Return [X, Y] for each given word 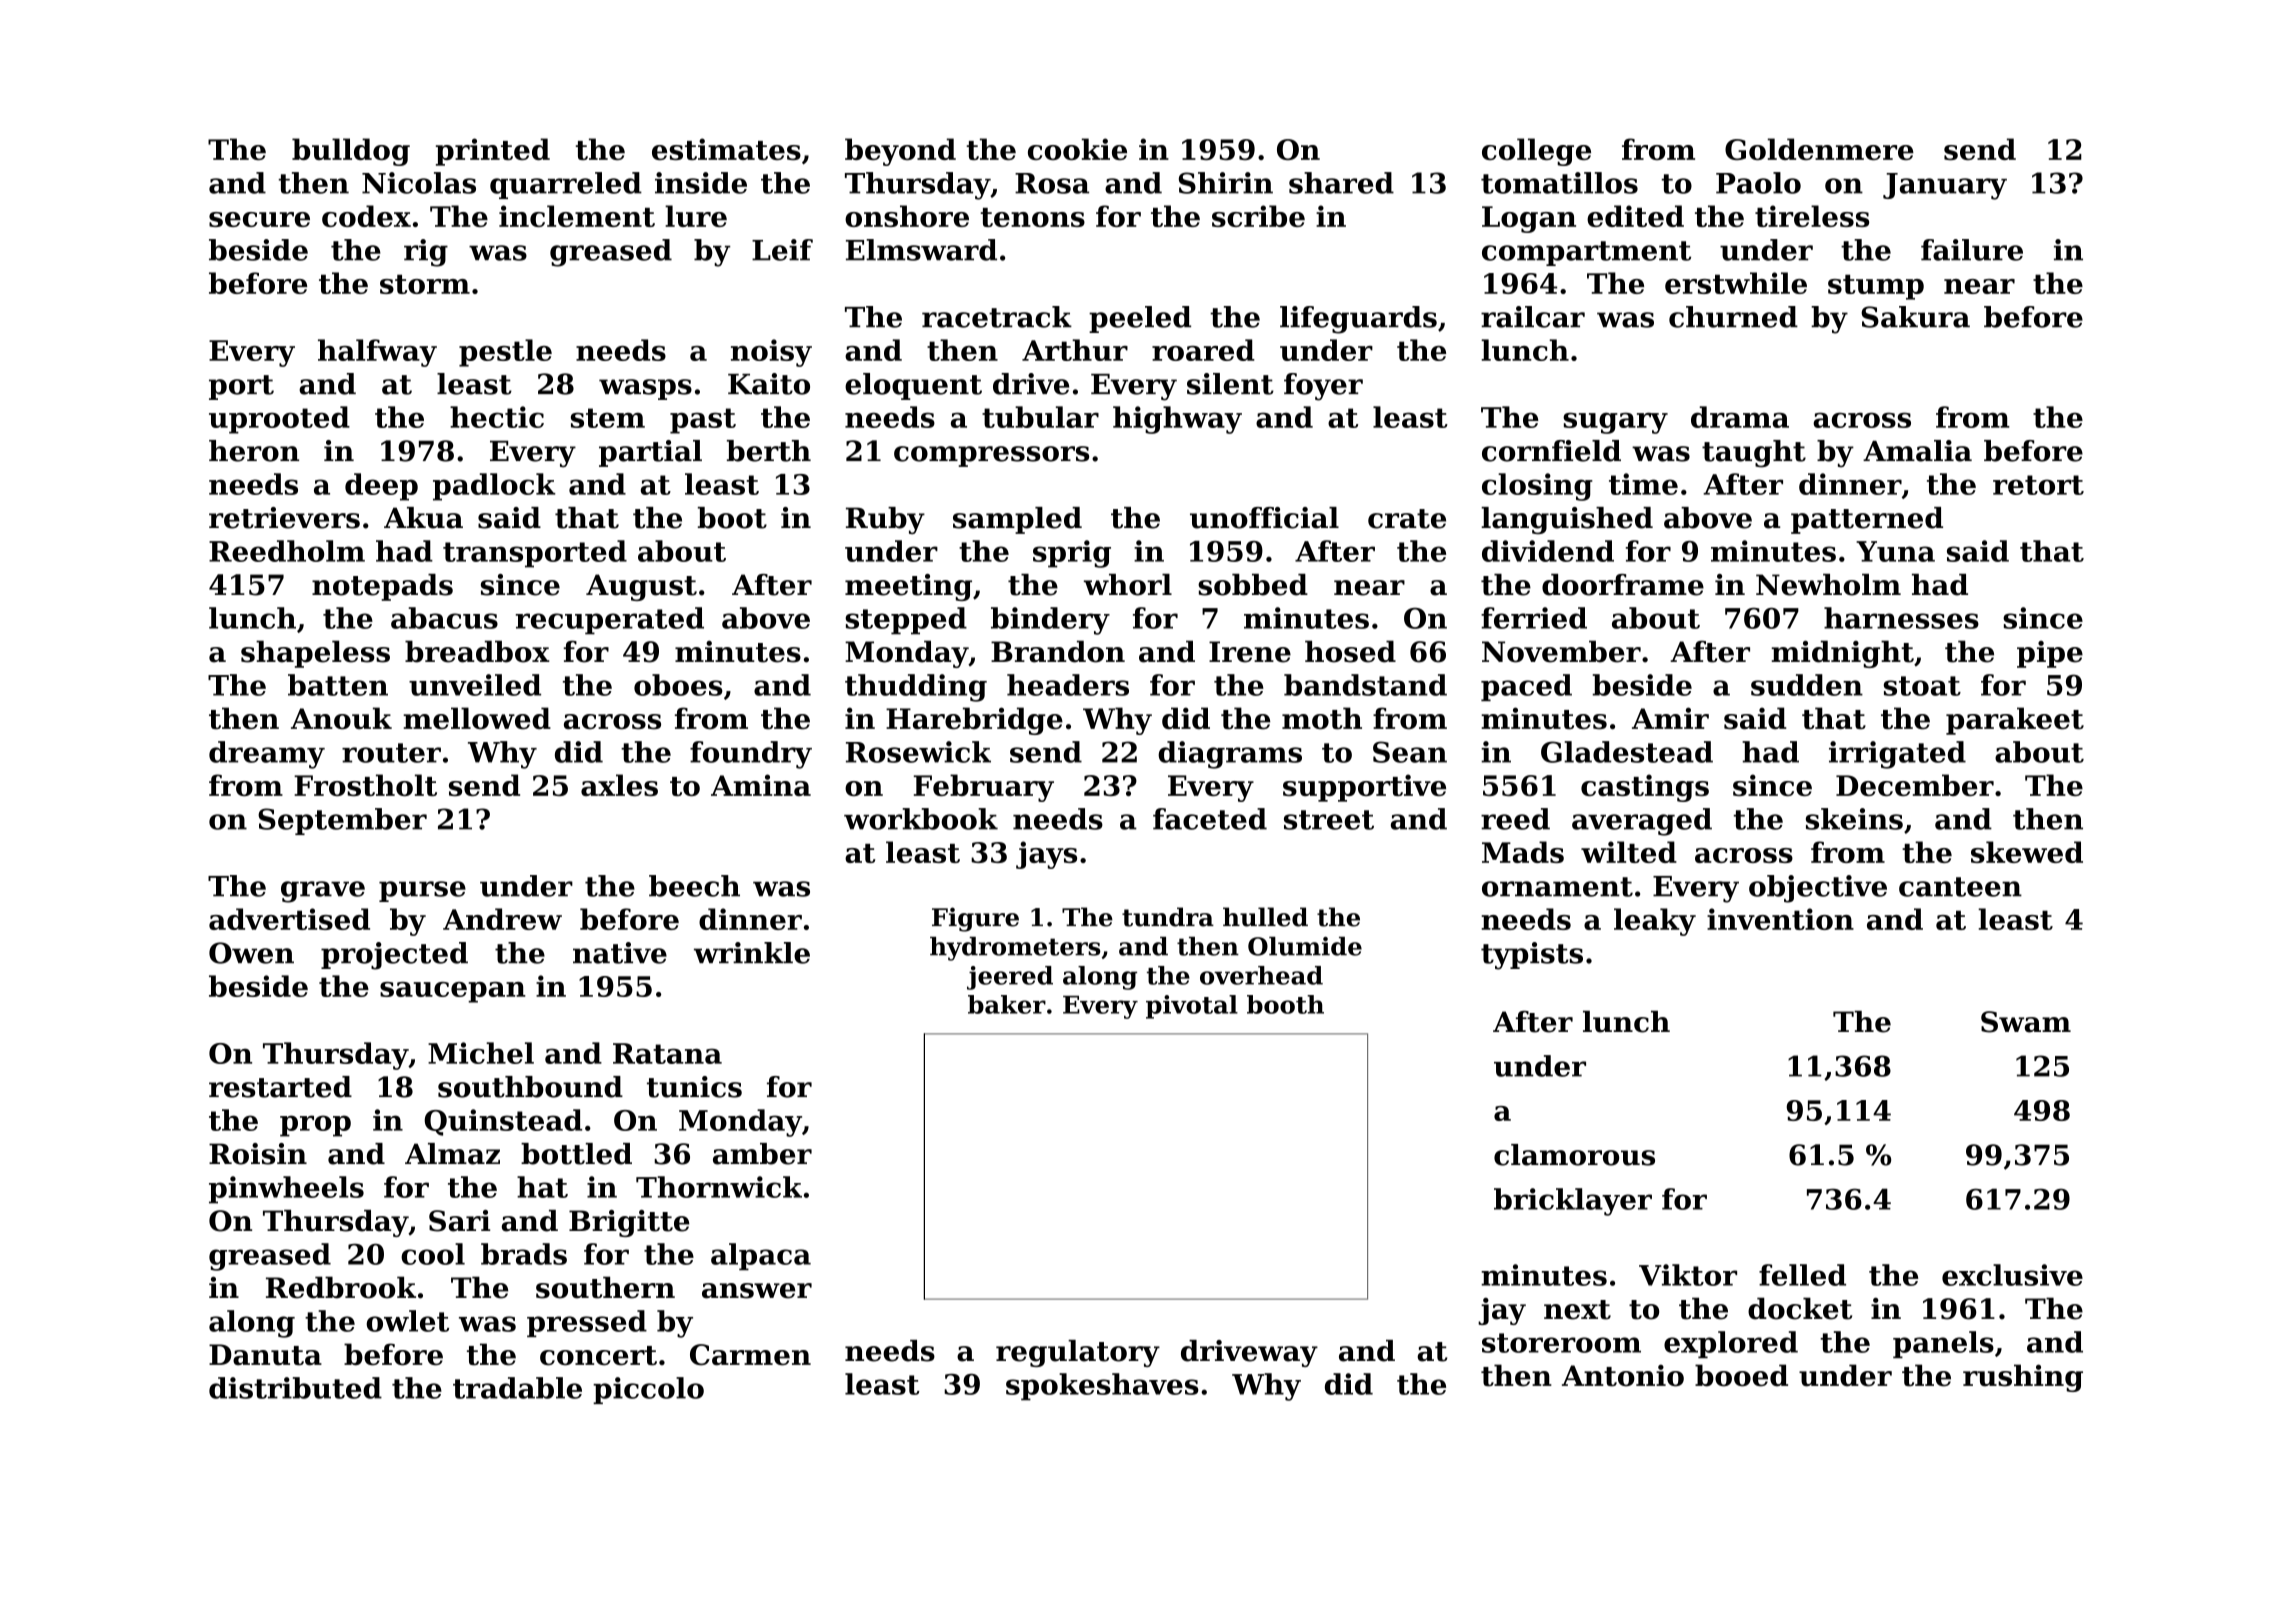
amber [762, 1154]
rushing [2023, 1378]
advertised [289, 919]
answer [757, 1291]
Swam [2026, 1022]
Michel [481, 1053]
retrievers [284, 518]
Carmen [750, 1355]
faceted [1210, 819]
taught [1754, 454]
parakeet [2015, 721]
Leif [782, 250]
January [1945, 186]
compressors [991, 456]
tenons [1033, 217]
